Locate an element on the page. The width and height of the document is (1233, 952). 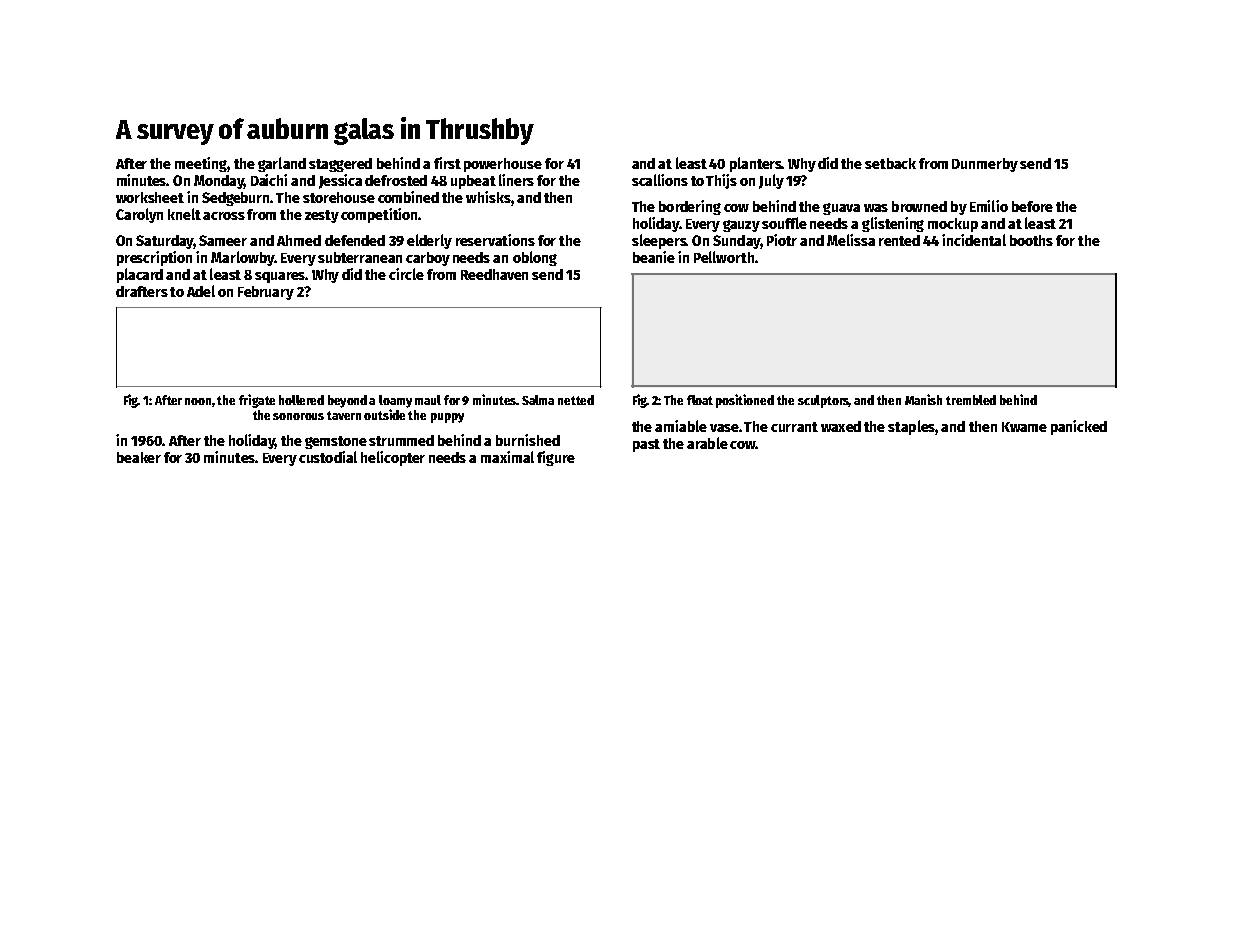
Dunmerby is located at coordinates (985, 165).
